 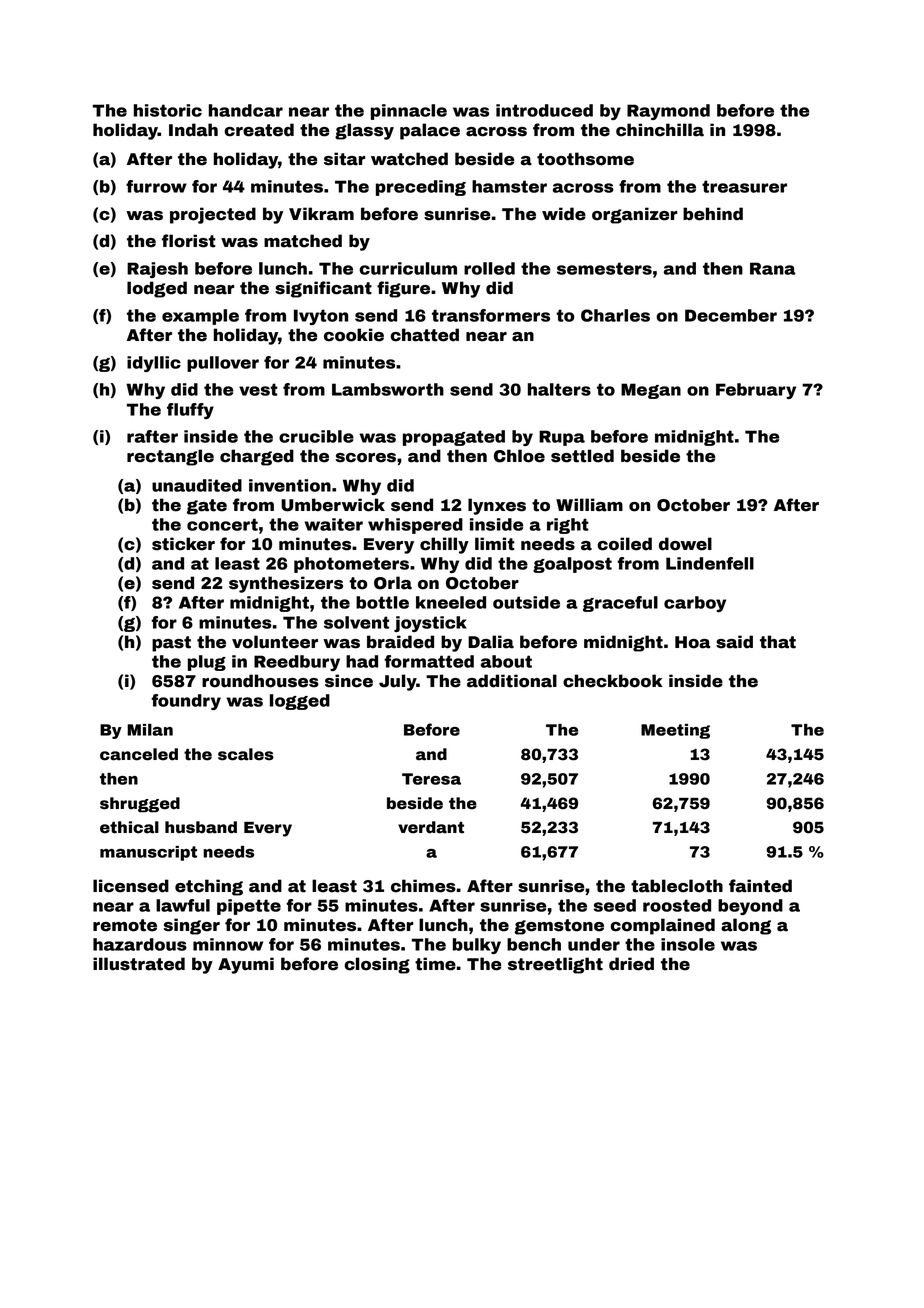 I want to click on December, so click(x=731, y=315).
